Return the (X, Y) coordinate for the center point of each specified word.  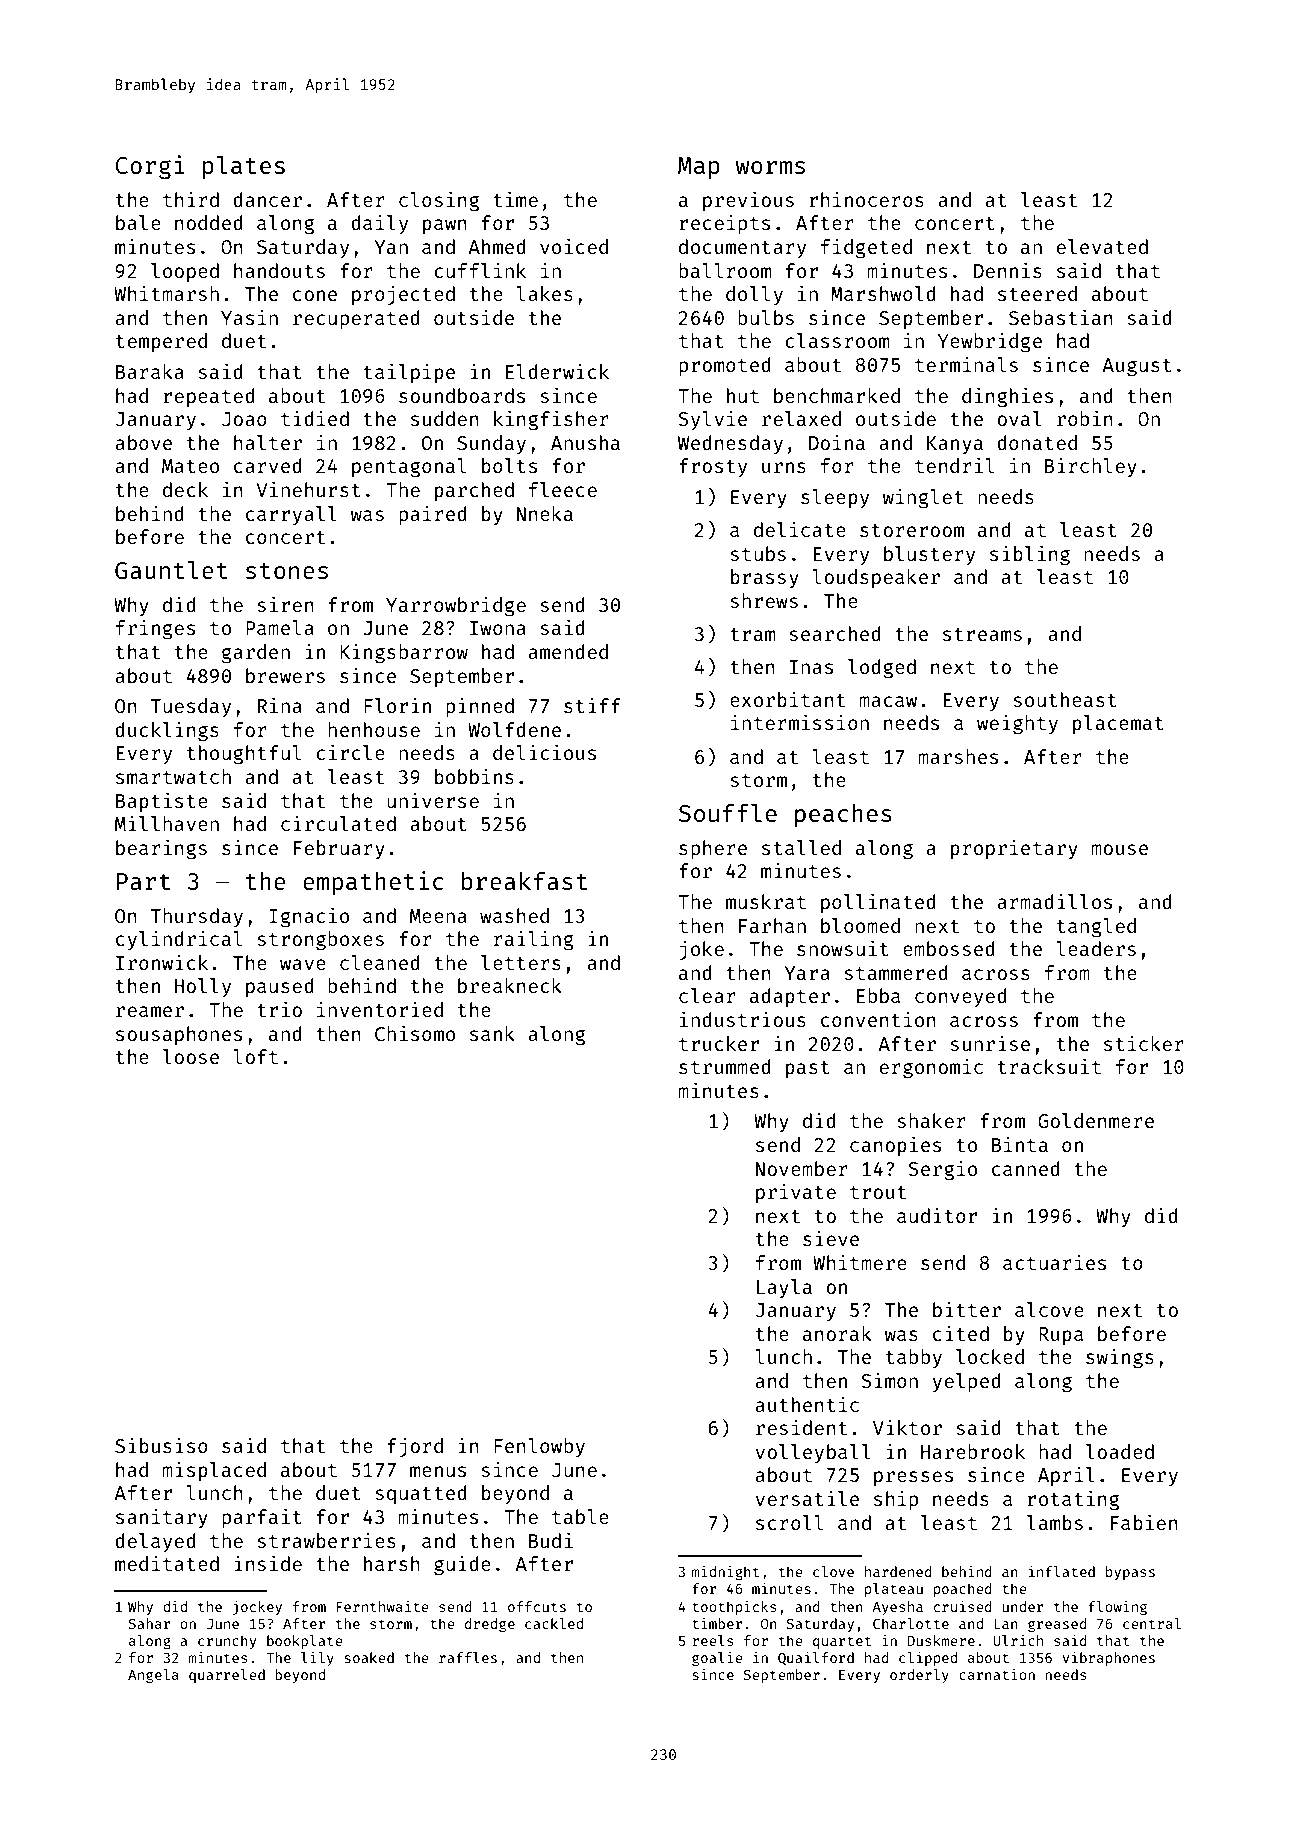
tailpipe (409, 373)
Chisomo (415, 1033)
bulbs (766, 317)
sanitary (162, 1518)
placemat (1118, 724)
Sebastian (1061, 317)
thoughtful (244, 755)
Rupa (1061, 1336)
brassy (765, 578)
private (796, 1193)
